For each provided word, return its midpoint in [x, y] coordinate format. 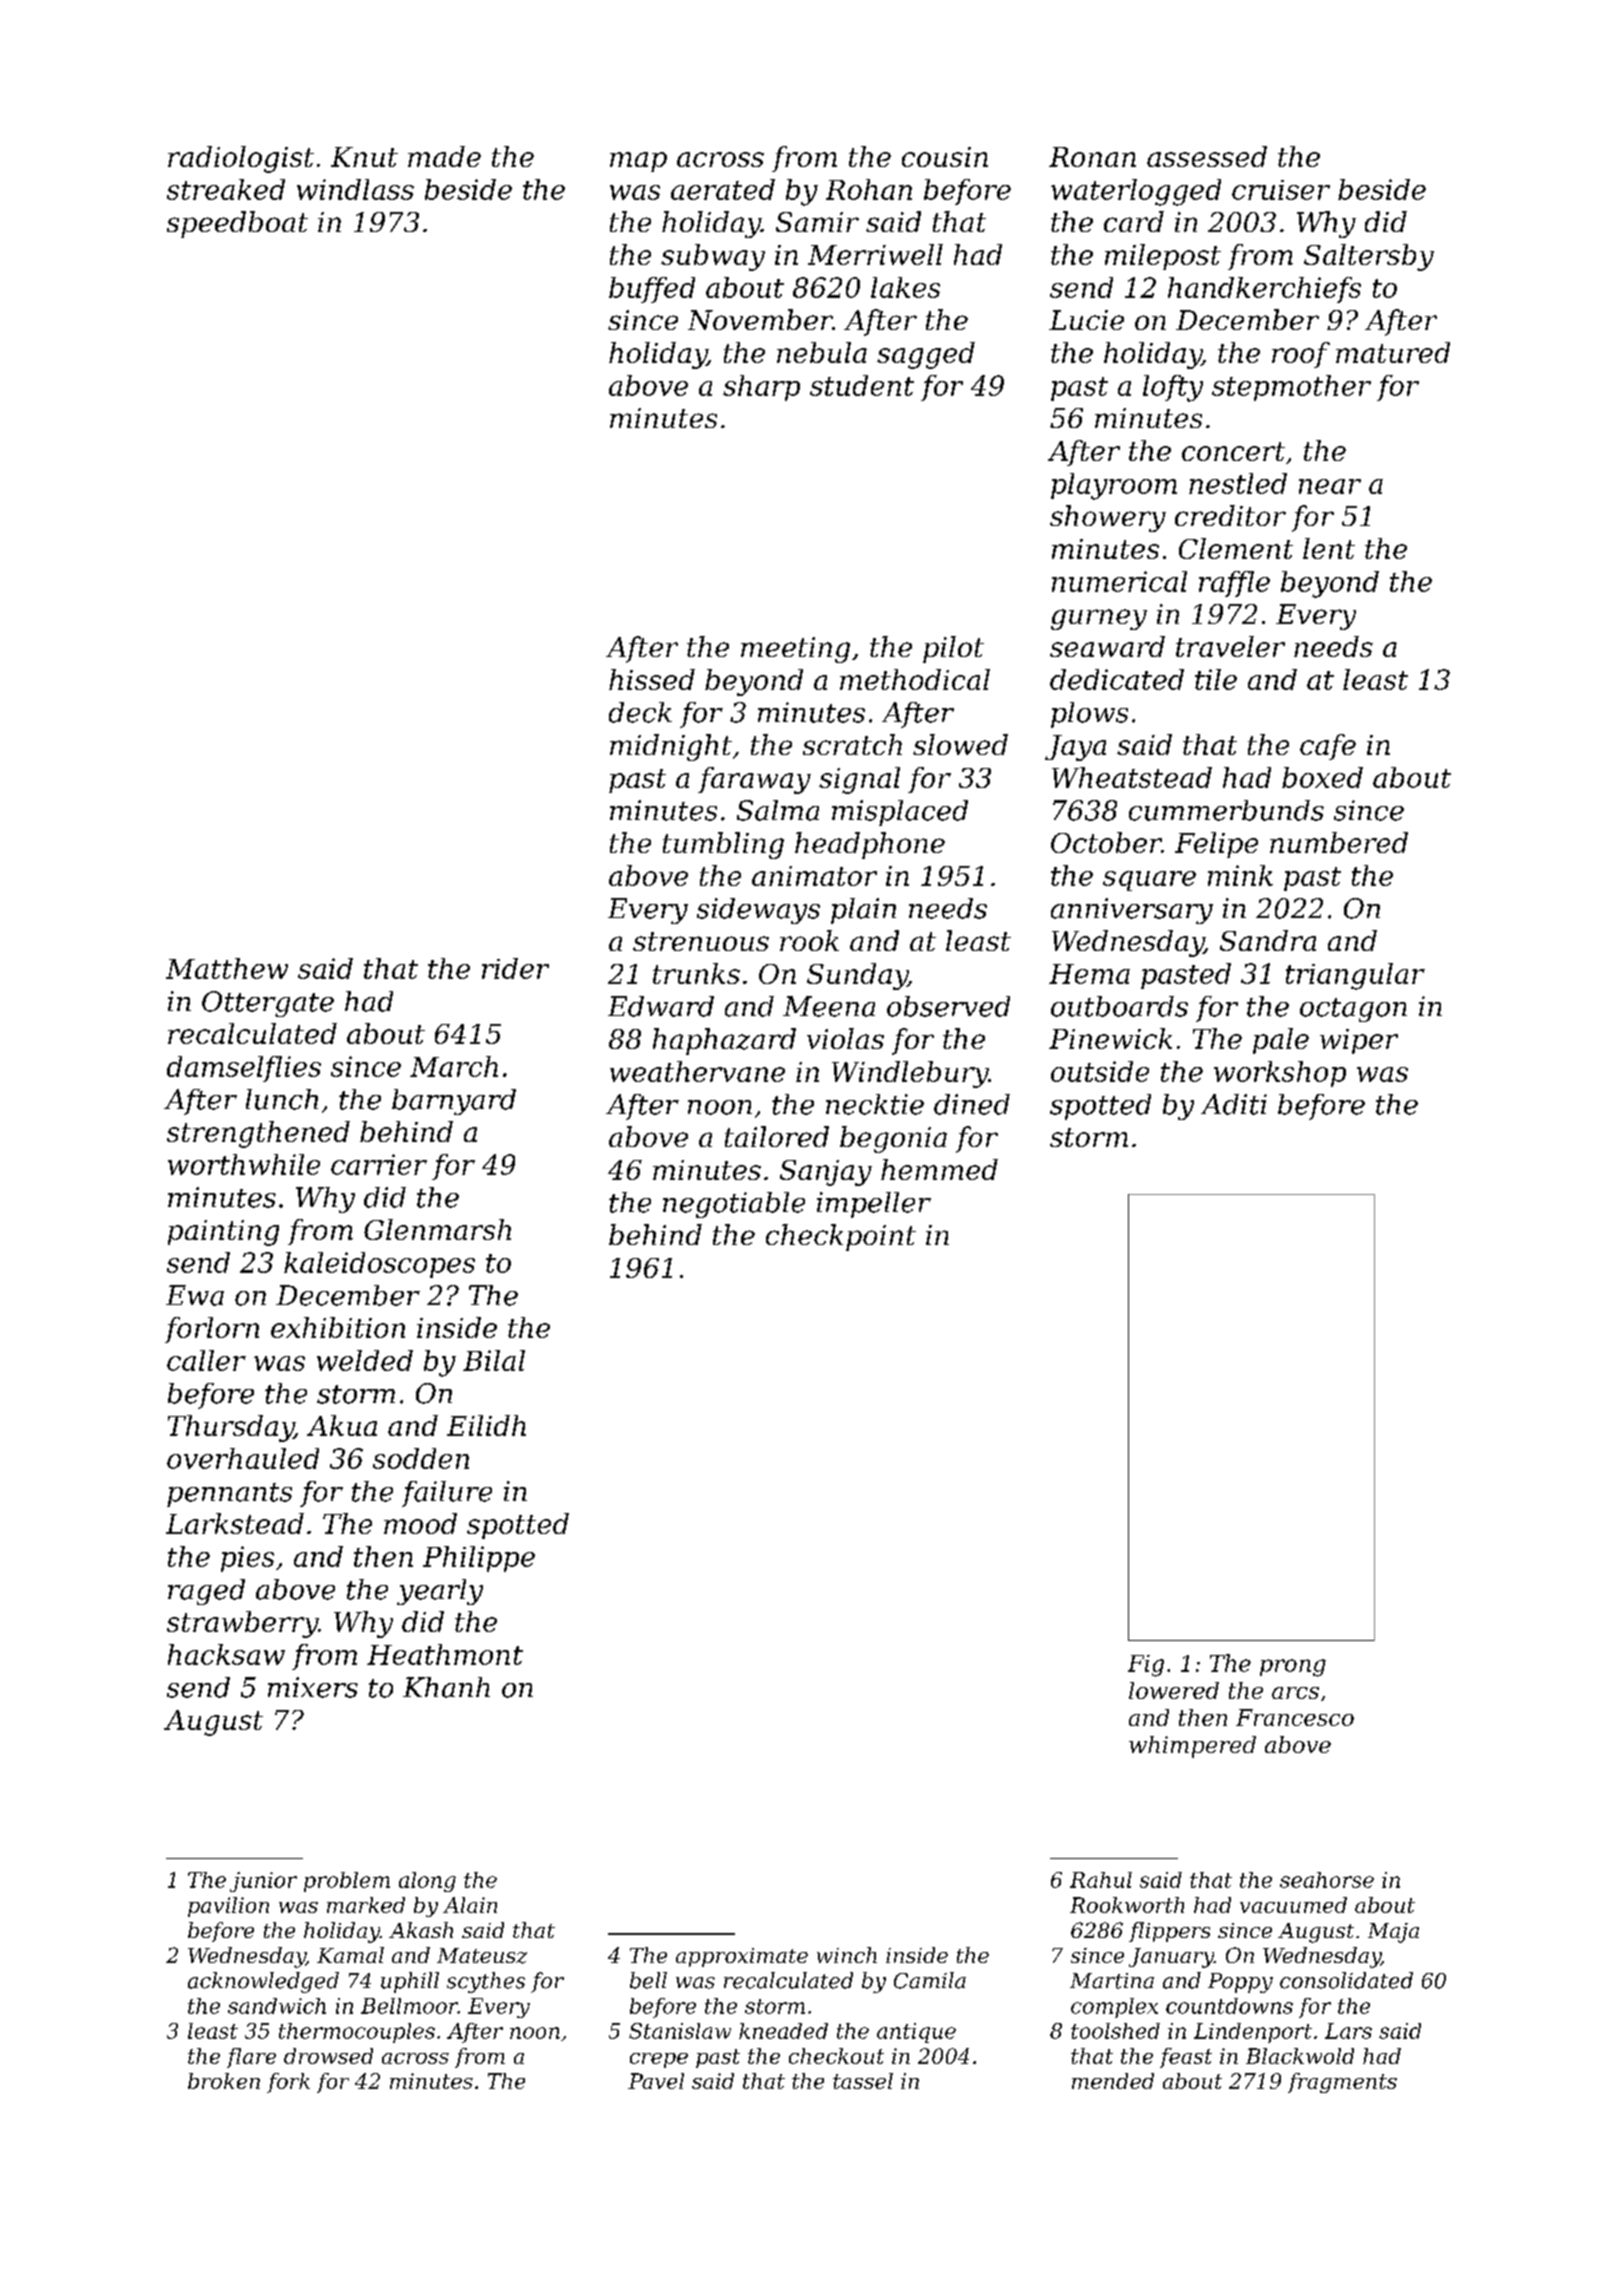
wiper [1359, 1041]
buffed [652, 290]
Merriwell [875, 254]
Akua [342, 1425]
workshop [1280, 1074]
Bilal [494, 1360]
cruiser [1281, 190]
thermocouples [357, 2033]
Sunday [857, 976]
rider [515, 968]
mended [1113, 2081]
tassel [863, 2081]
